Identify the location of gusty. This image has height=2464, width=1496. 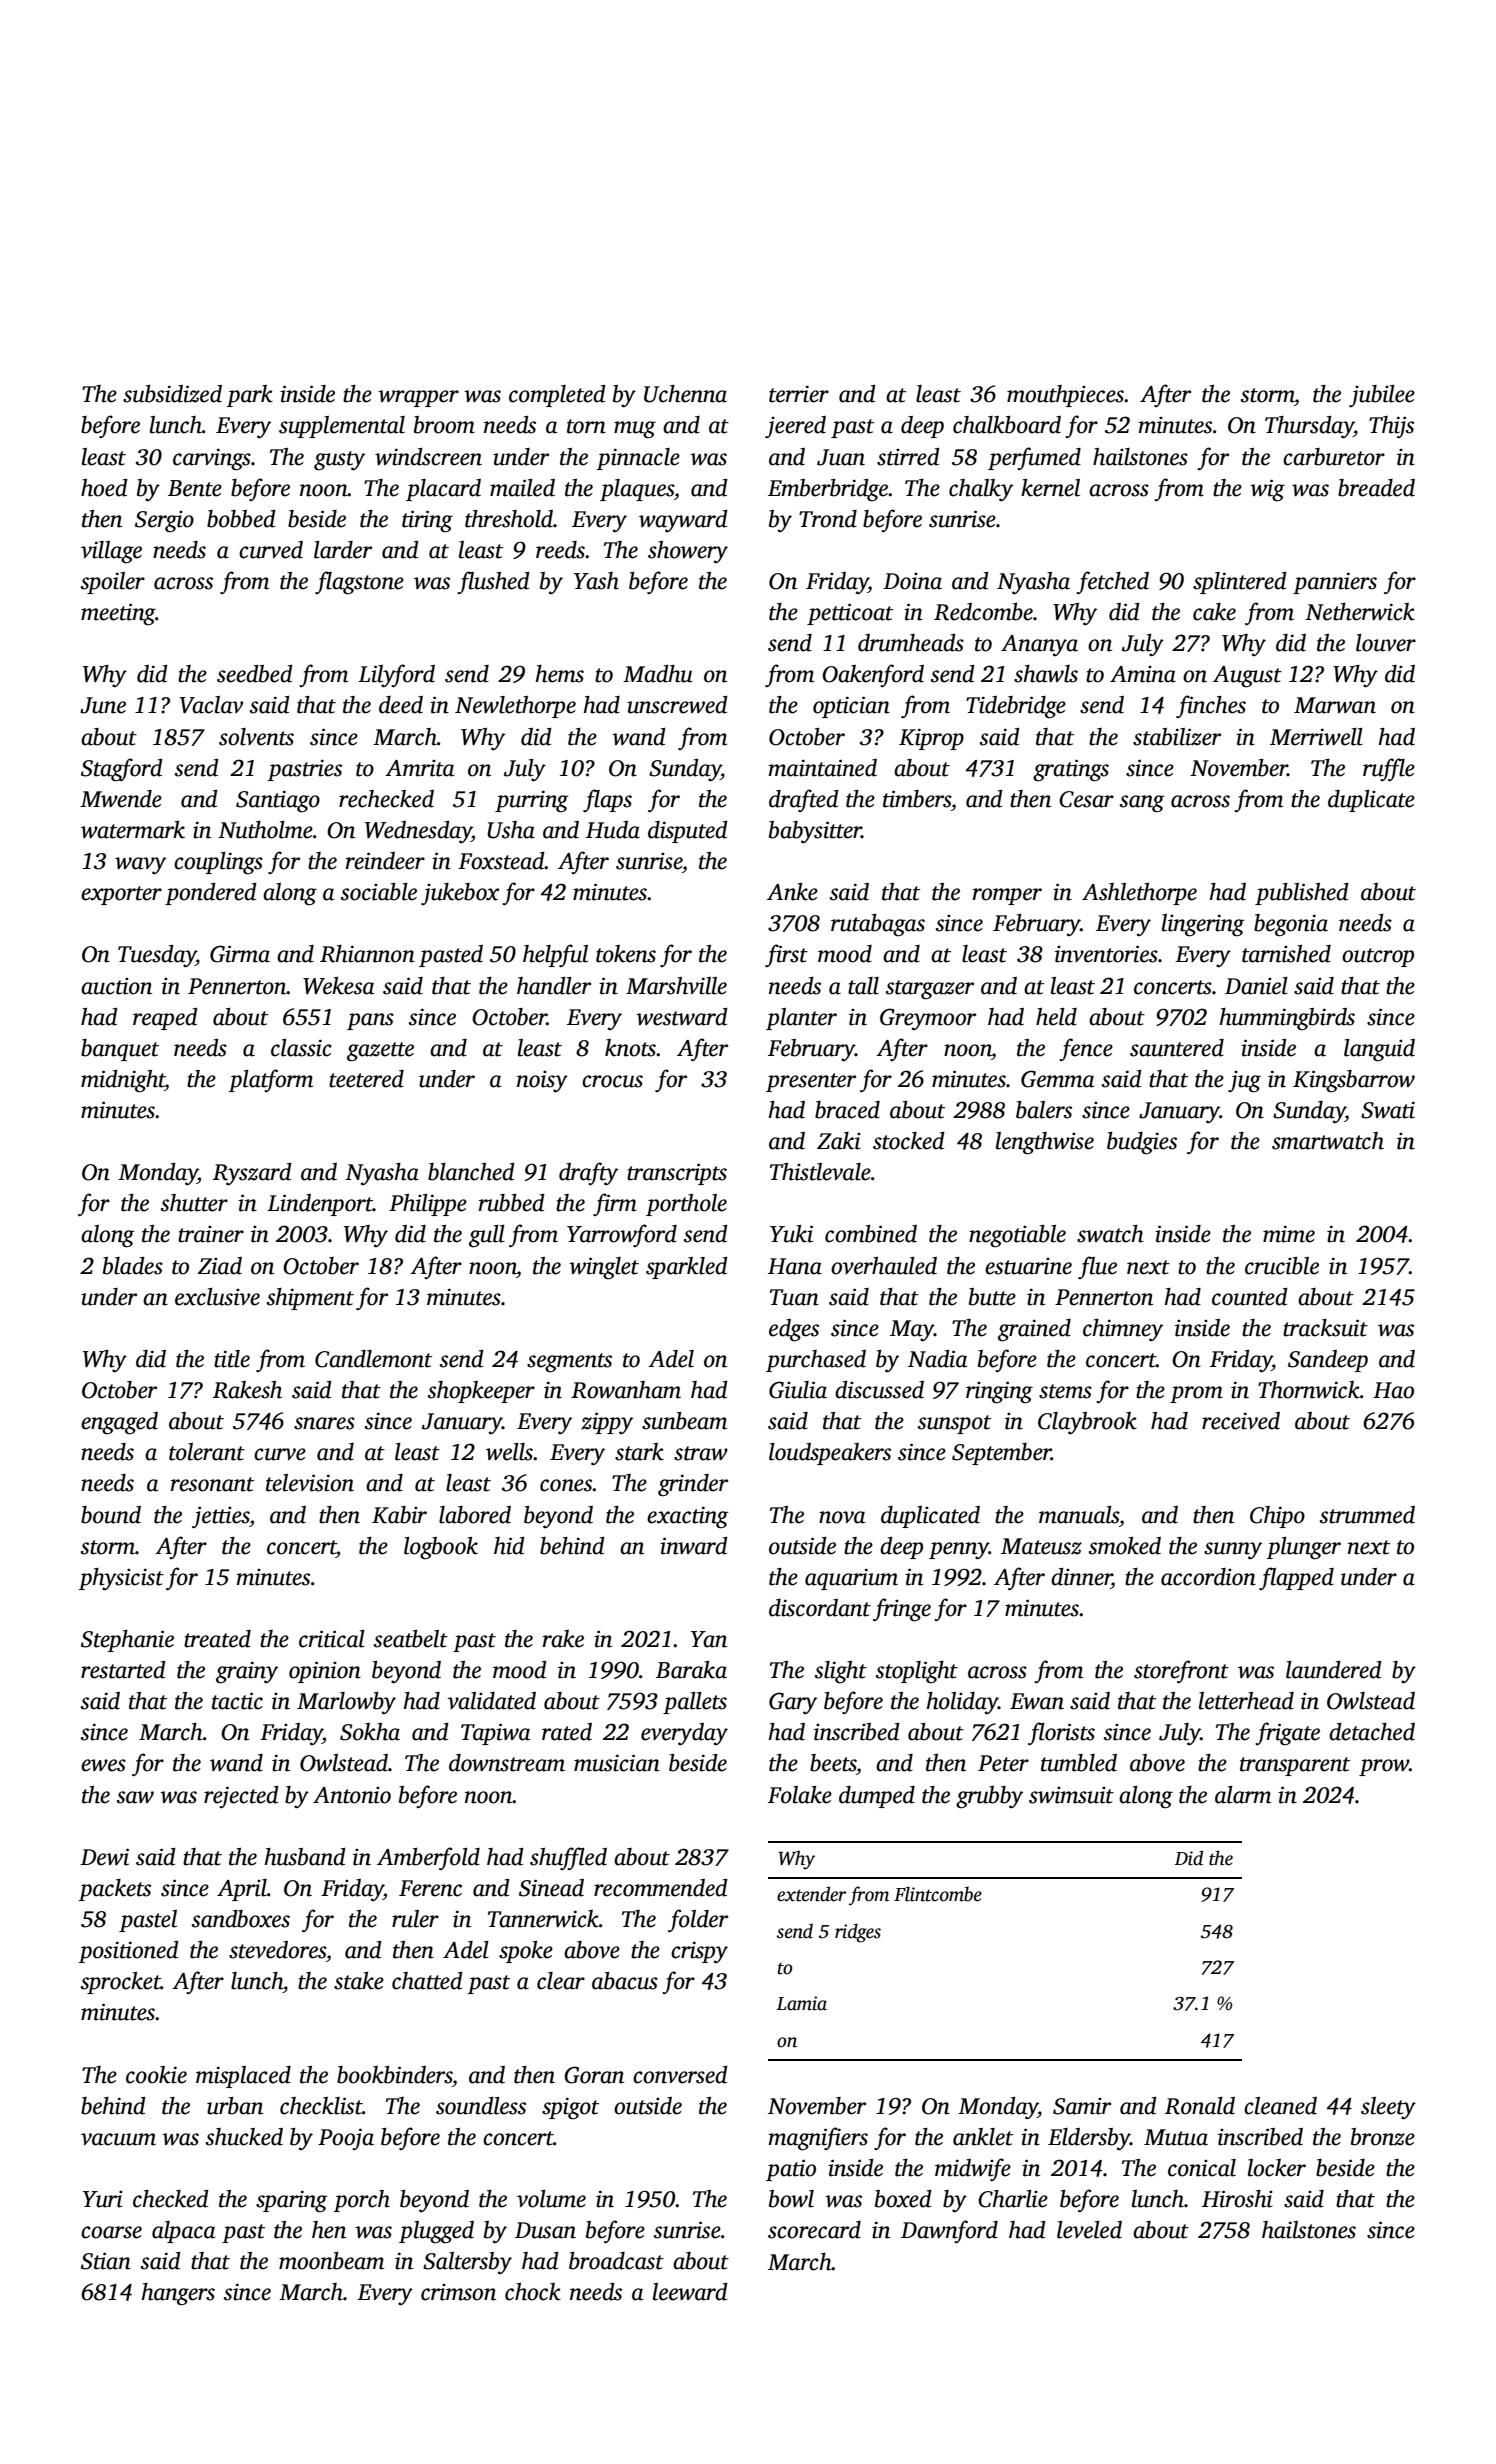
(339, 461).
